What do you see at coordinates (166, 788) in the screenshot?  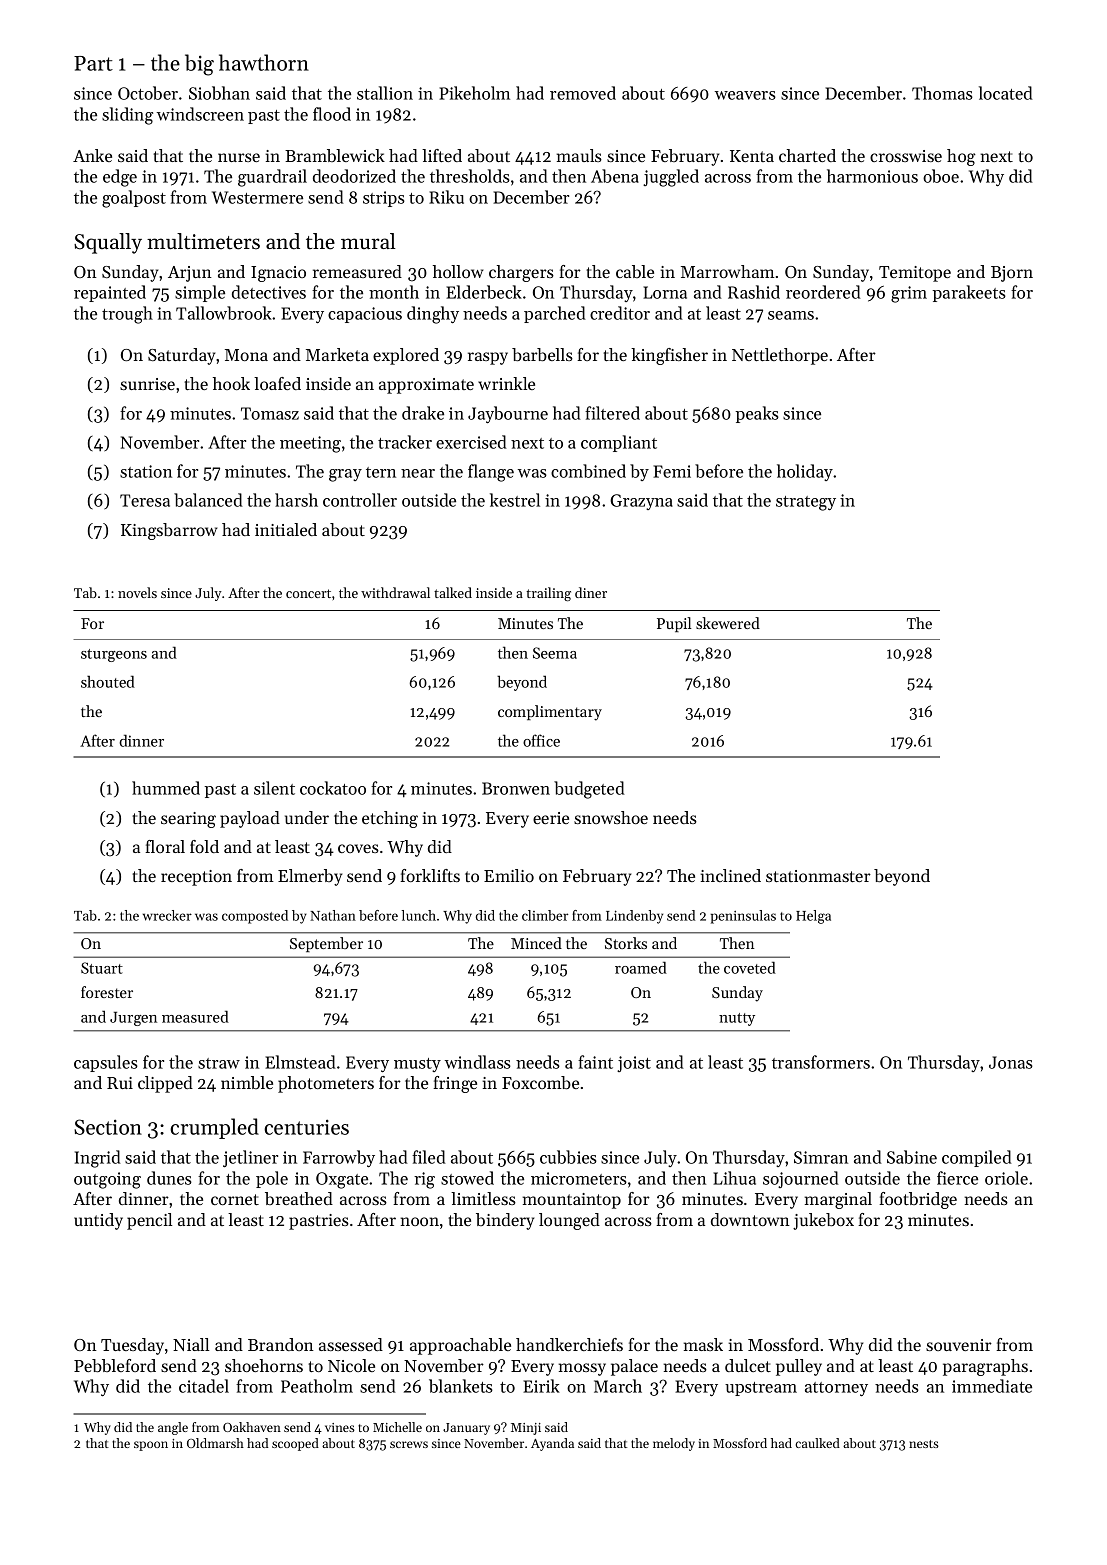 I see `hummed` at bounding box center [166, 788].
